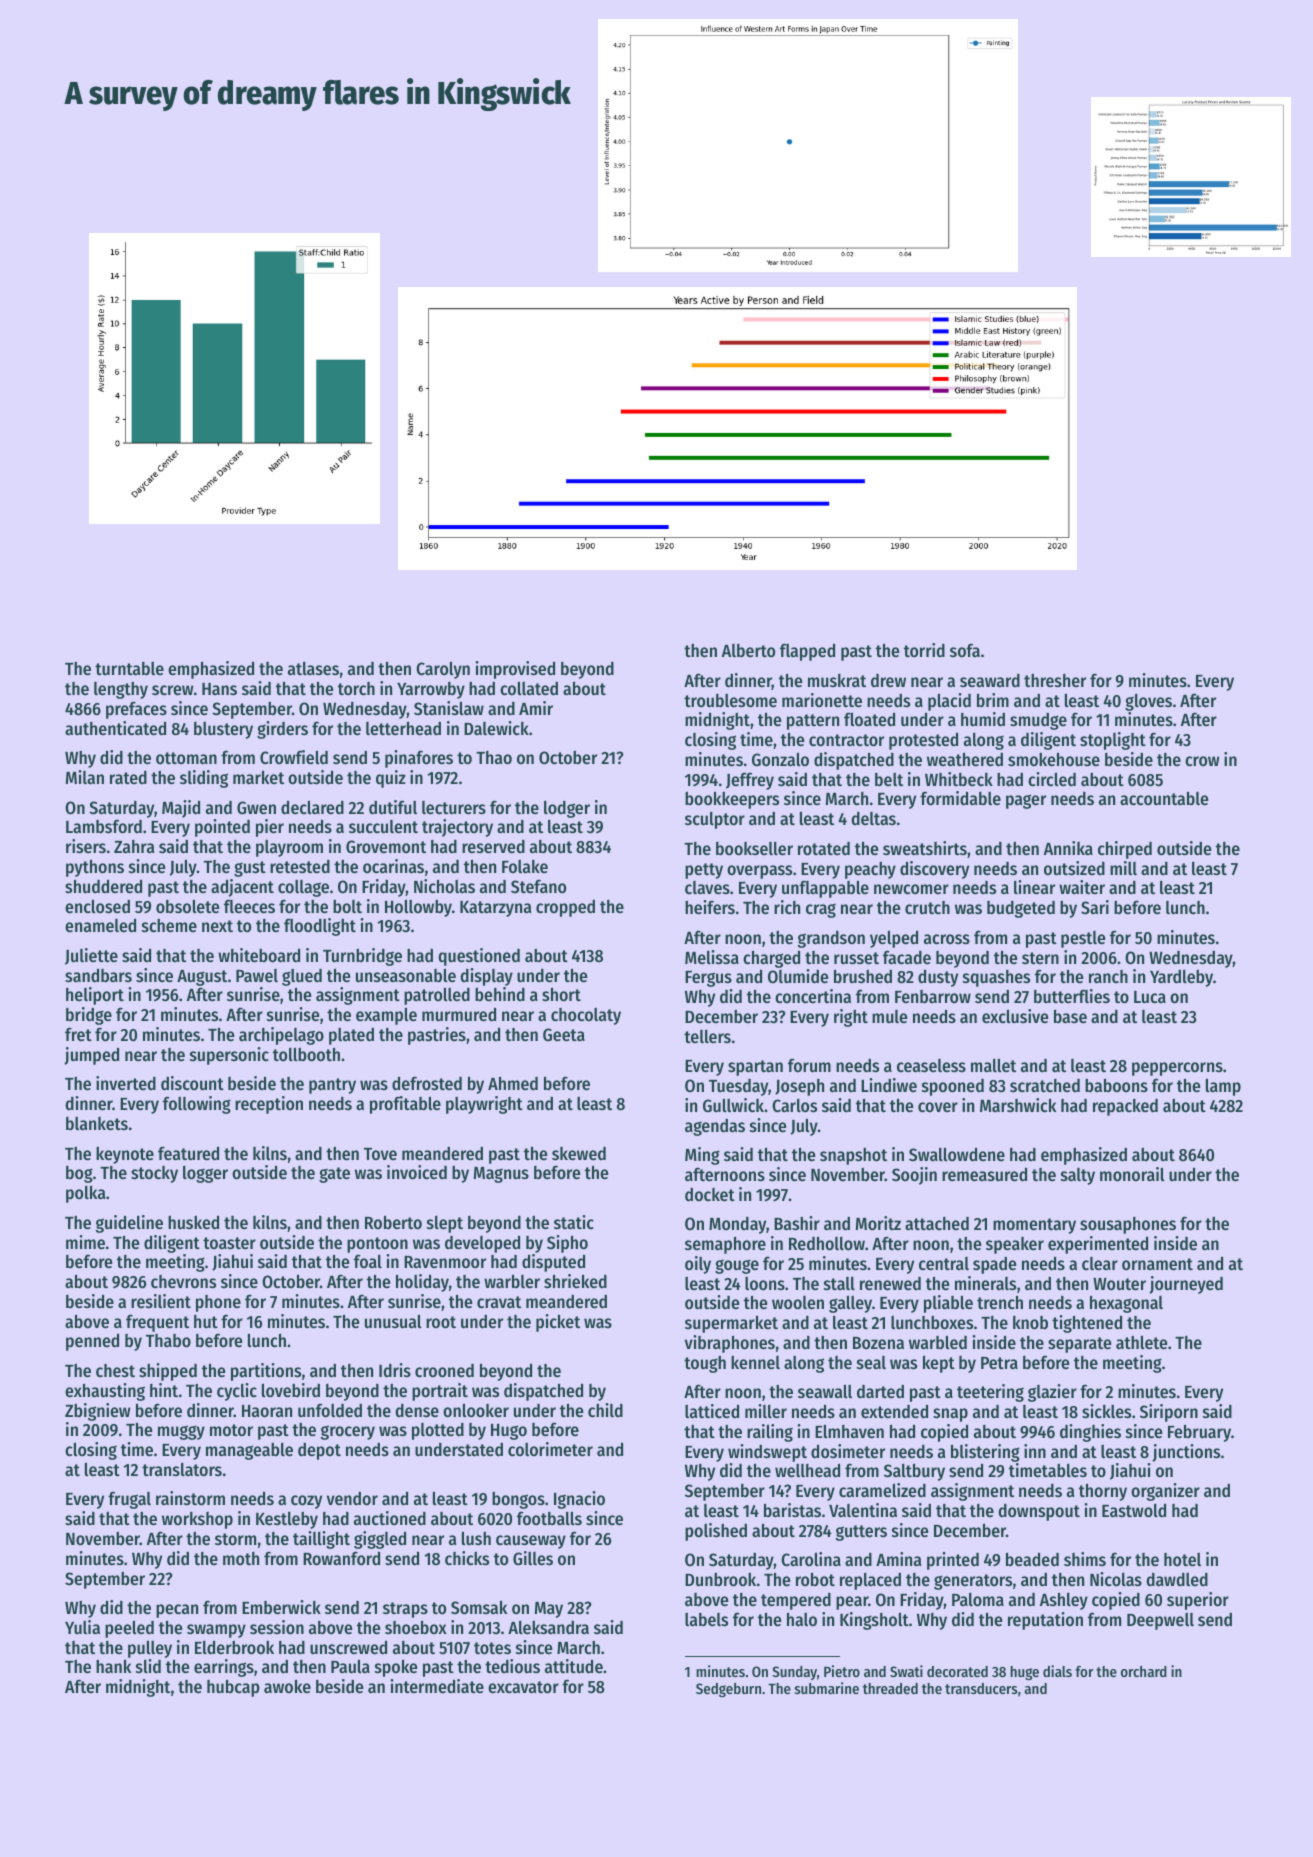 The image size is (1313, 1857). What do you see at coordinates (91, 956) in the document?
I see `Juliette` at bounding box center [91, 956].
